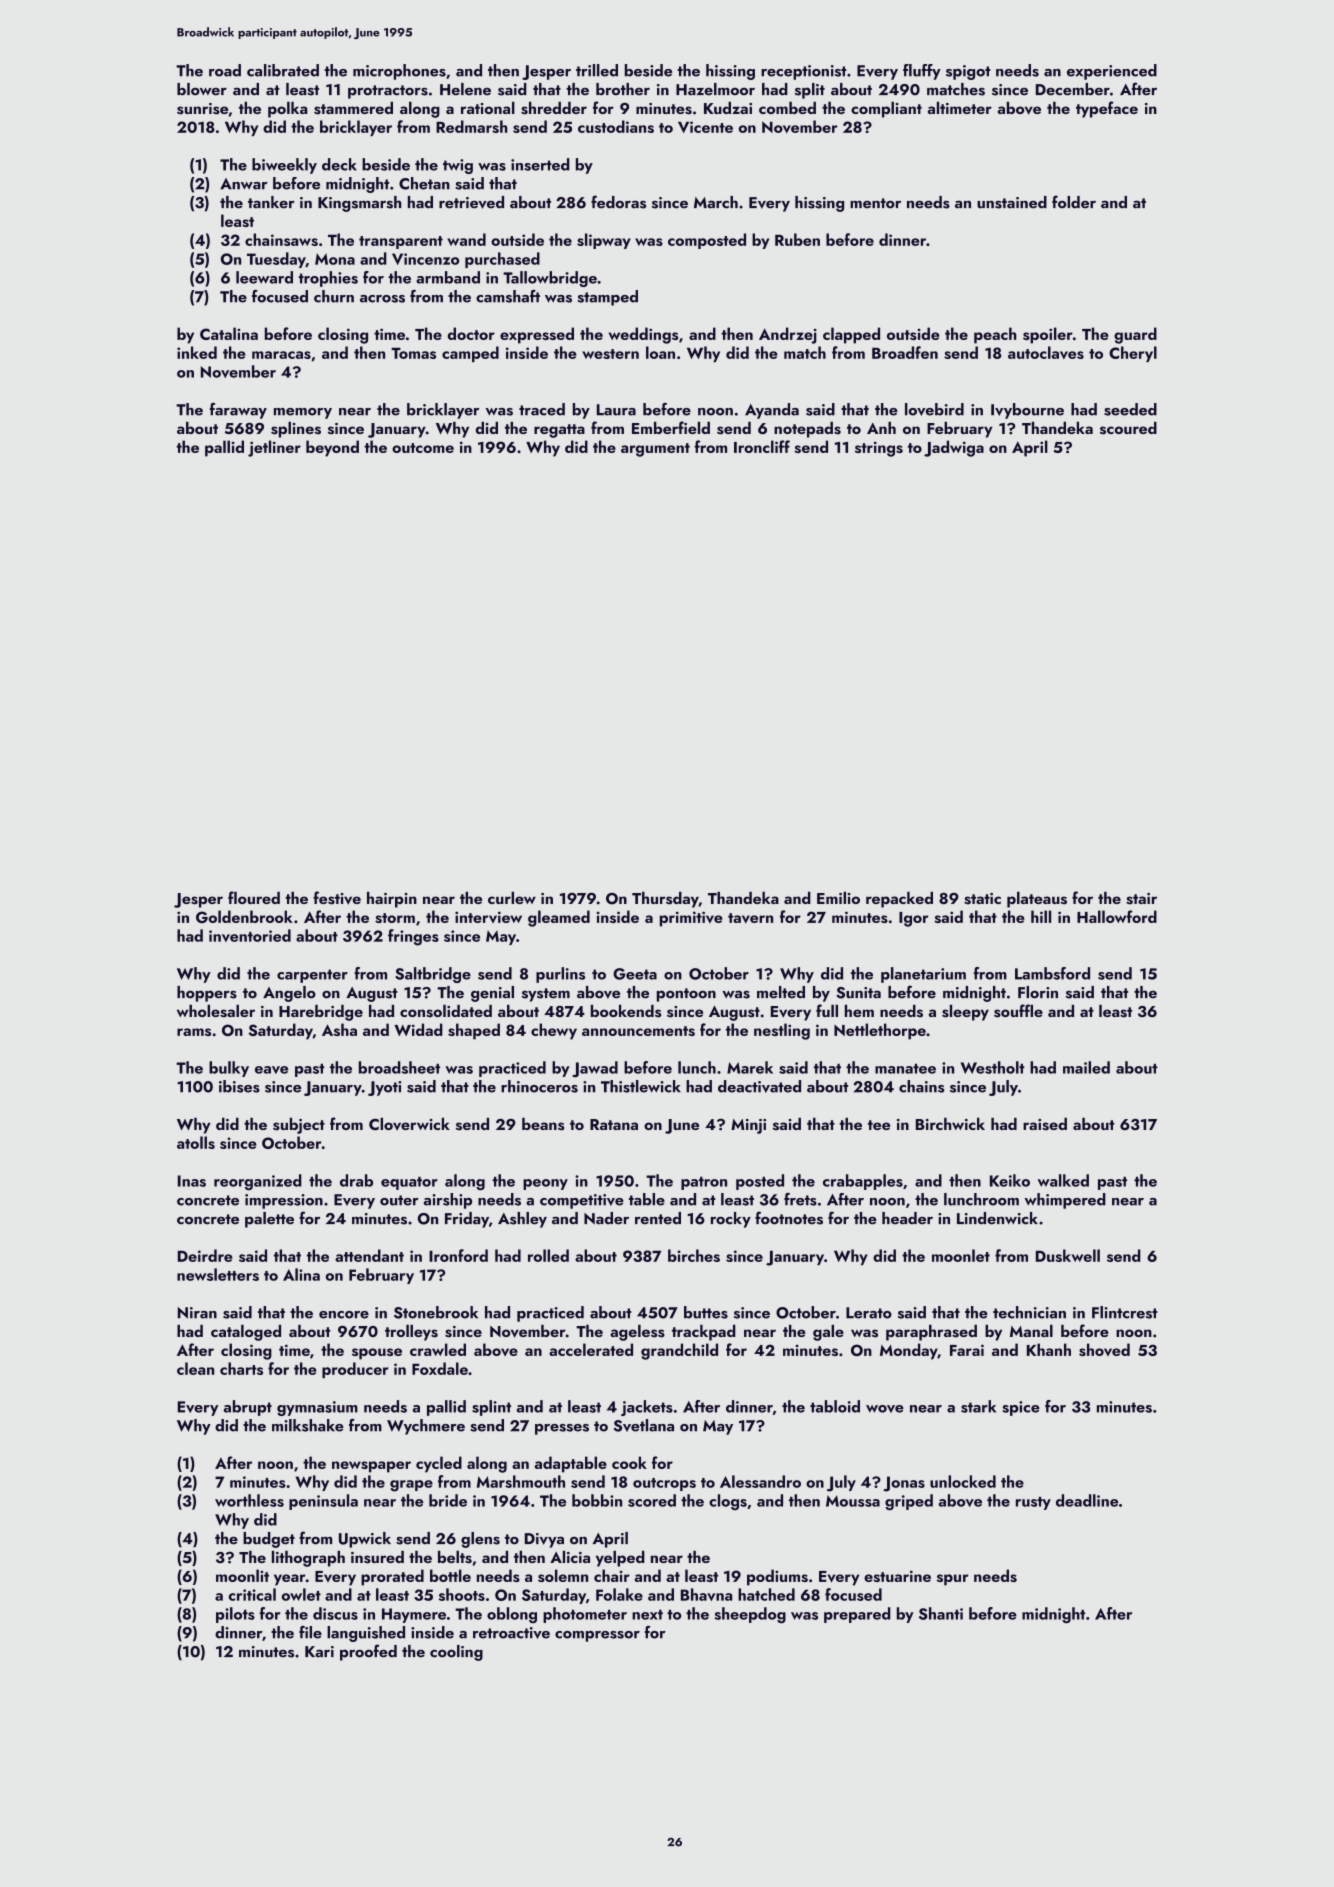 This document has height=1887, width=1334. I want to click on Jadwiga, so click(954, 448).
